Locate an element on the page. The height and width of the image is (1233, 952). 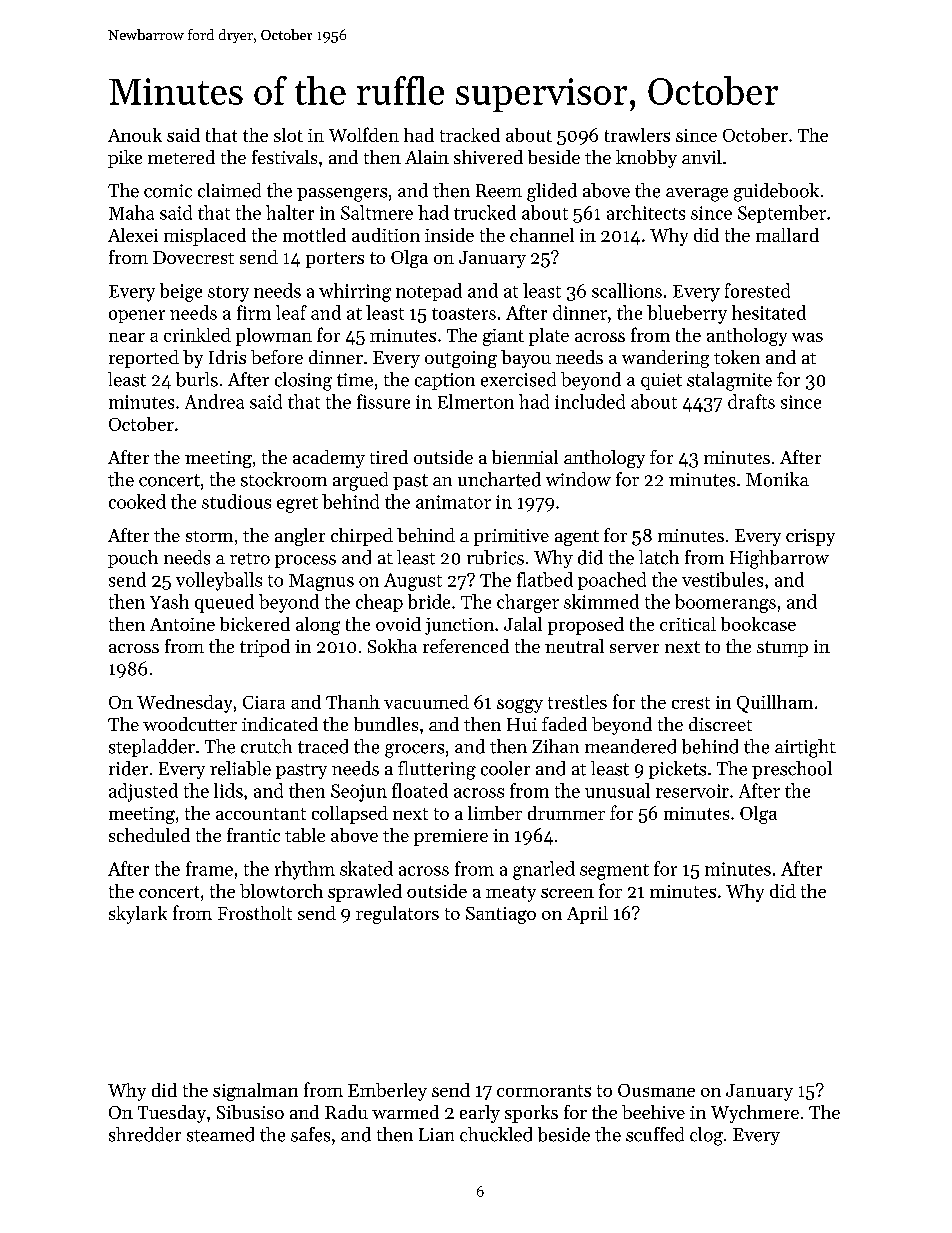
crispy is located at coordinates (810, 537).
